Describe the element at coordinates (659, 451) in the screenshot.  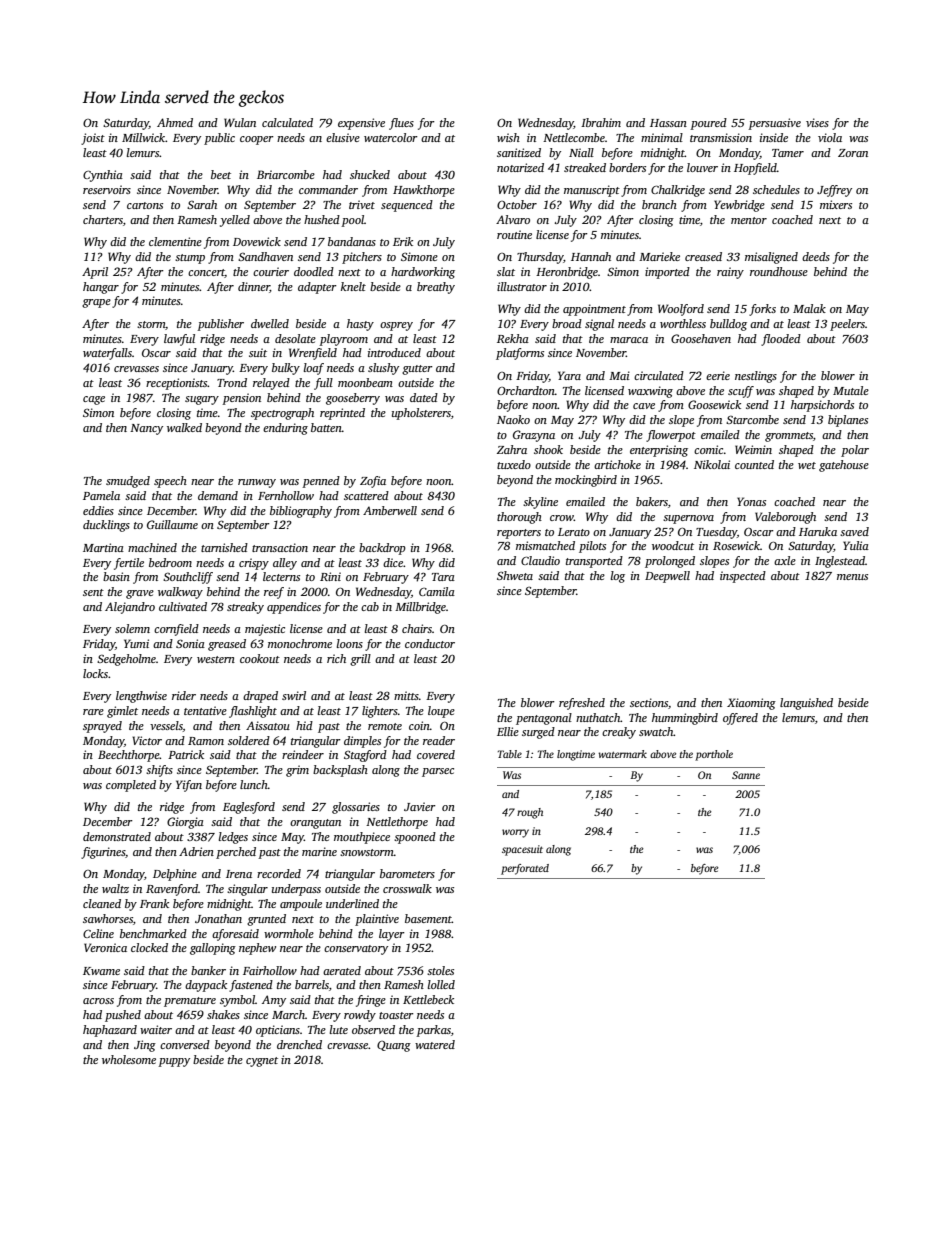
I see `enterprising` at that location.
